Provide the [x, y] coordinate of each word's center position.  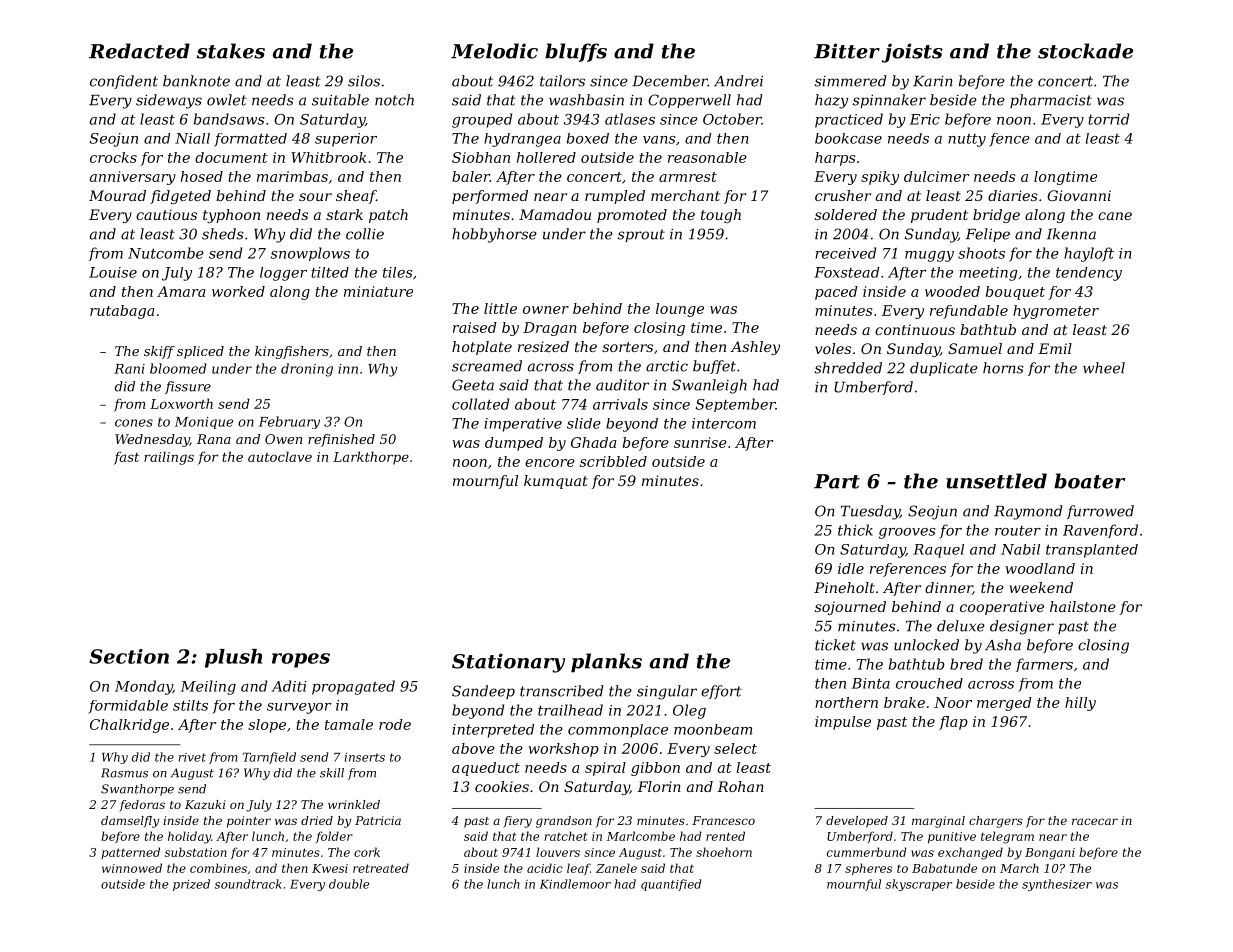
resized [543, 347]
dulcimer [936, 176]
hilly [1080, 704]
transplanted [1092, 551]
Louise [113, 272]
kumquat [556, 482]
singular [667, 692]
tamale [349, 724]
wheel [1104, 368]
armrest [688, 177]
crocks [113, 157]
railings [169, 458]
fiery [517, 822]
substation [196, 852]
